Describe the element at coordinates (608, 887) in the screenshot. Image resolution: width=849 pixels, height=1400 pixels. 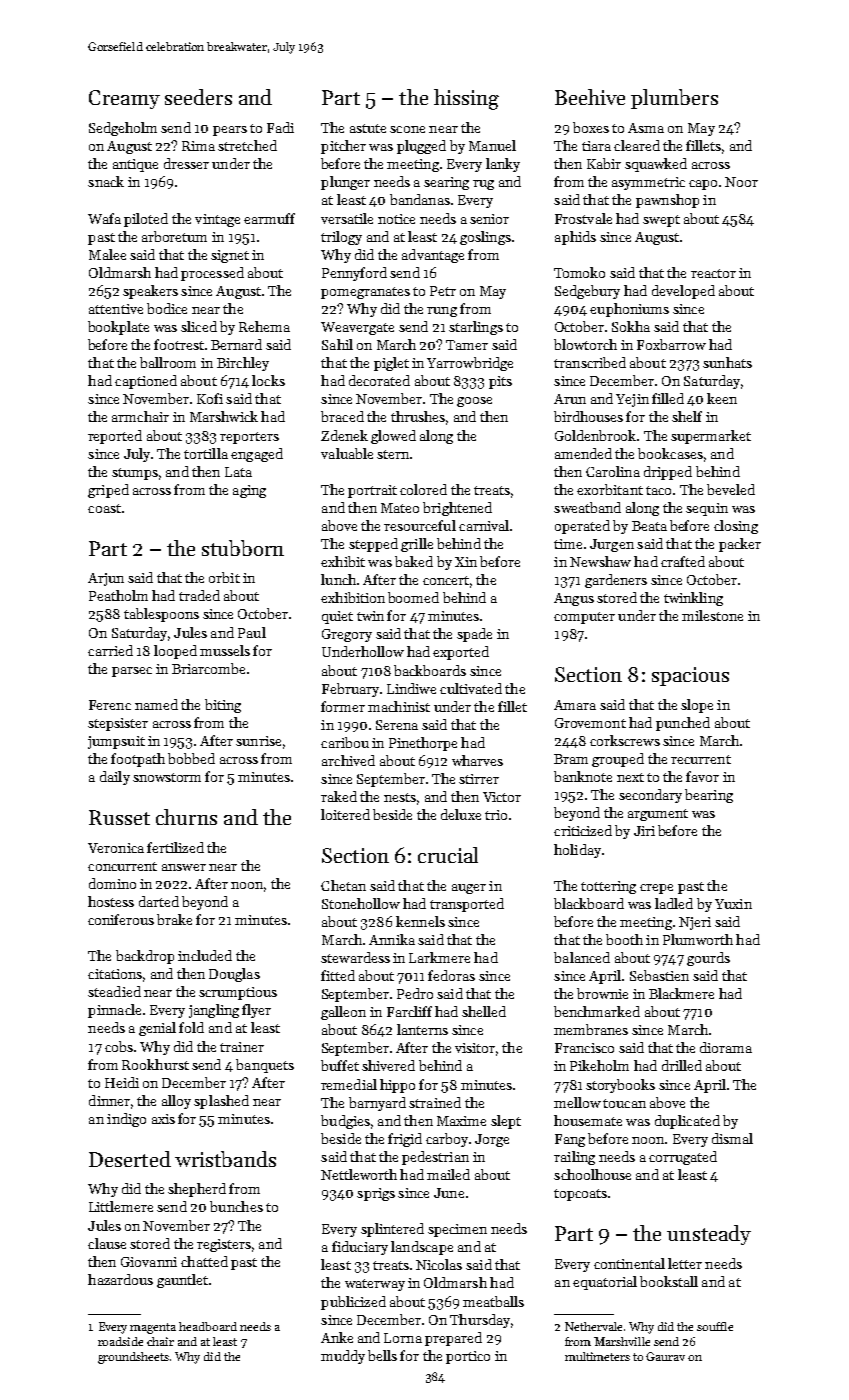
I see `tottering` at that location.
